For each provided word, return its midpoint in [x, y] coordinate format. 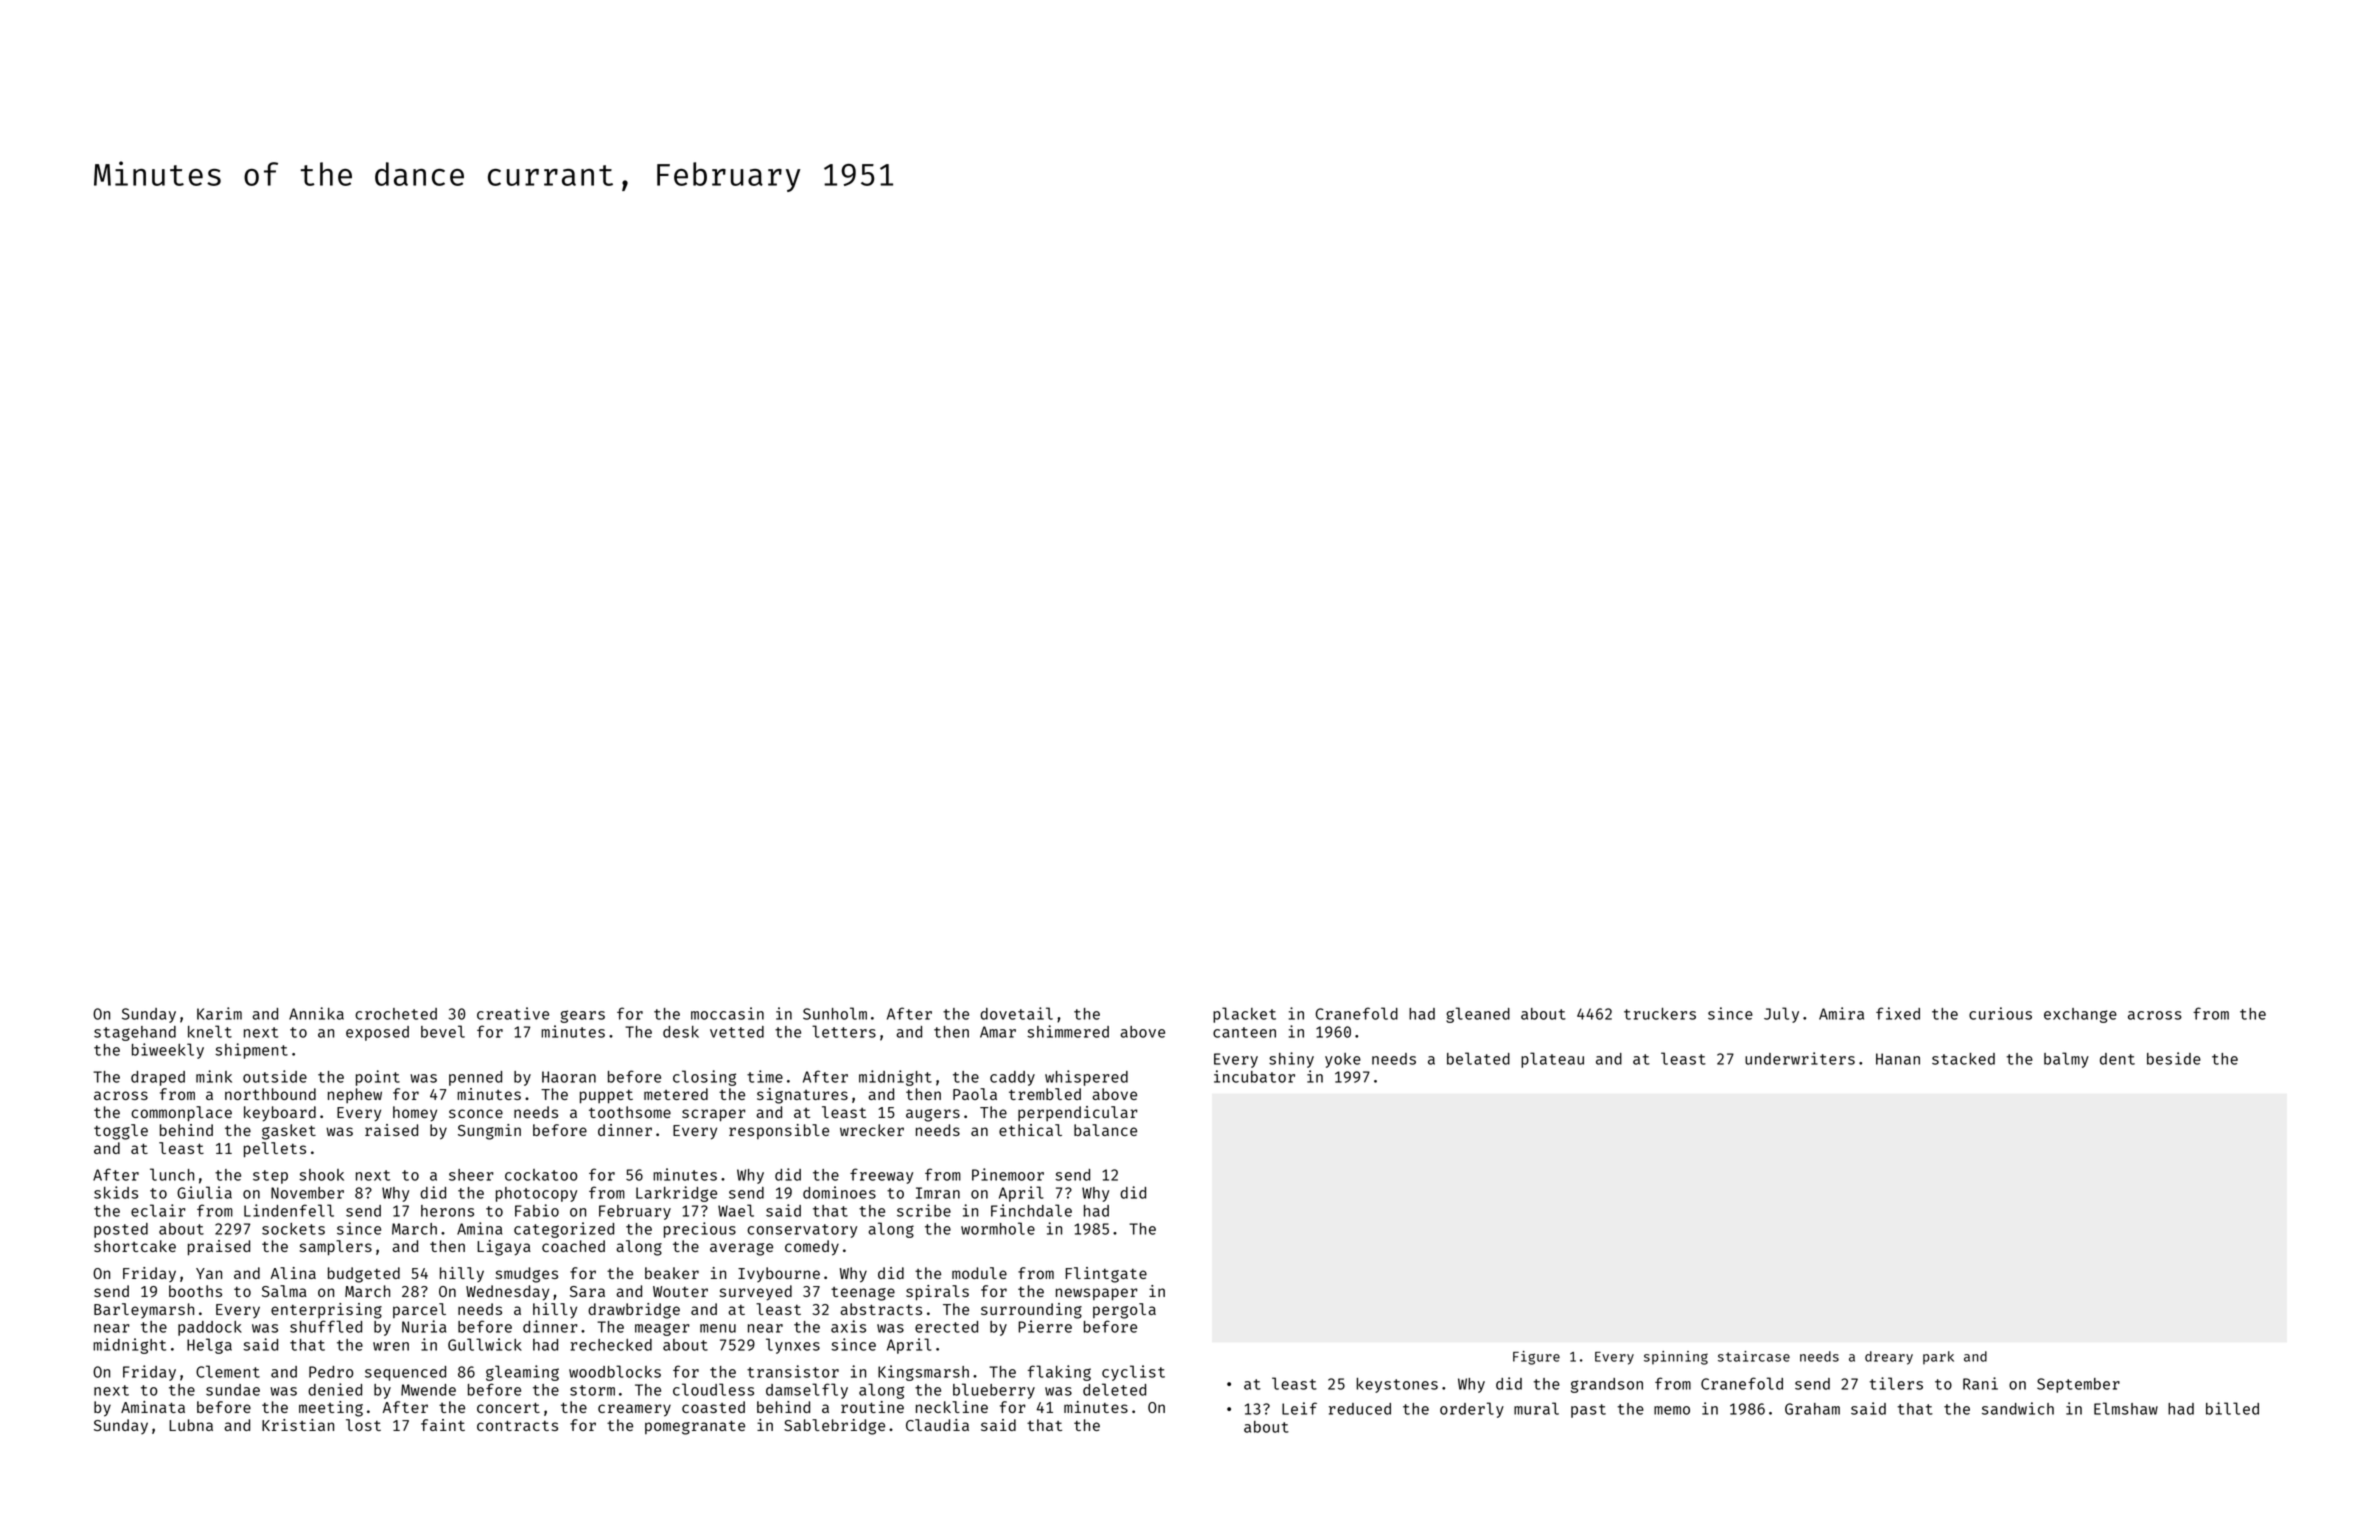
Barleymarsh [144, 1310]
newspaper [1097, 1294]
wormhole [998, 1228]
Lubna [191, 1425]
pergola [1124, 1311]
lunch [172, 1174]
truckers [1660, 1014]
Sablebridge [834, 1427]
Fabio [537, 1210]
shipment [251, 1051]
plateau [1552, 1060]
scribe [924, 1210]
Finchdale [1031, 1210]
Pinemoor [1008, 1174]
